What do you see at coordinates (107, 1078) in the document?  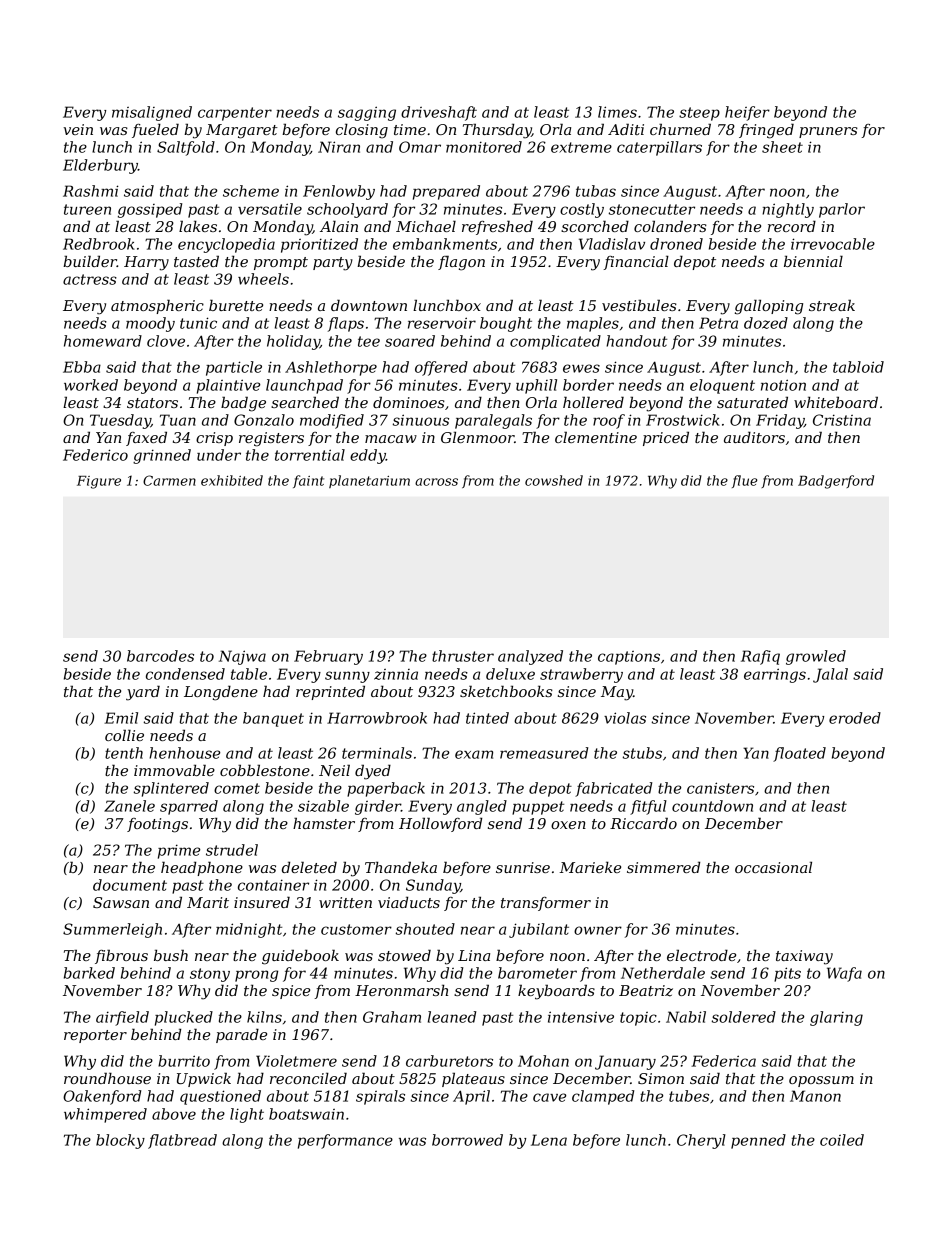 I see `roundhouse` at bounding box center [107, 1078].
